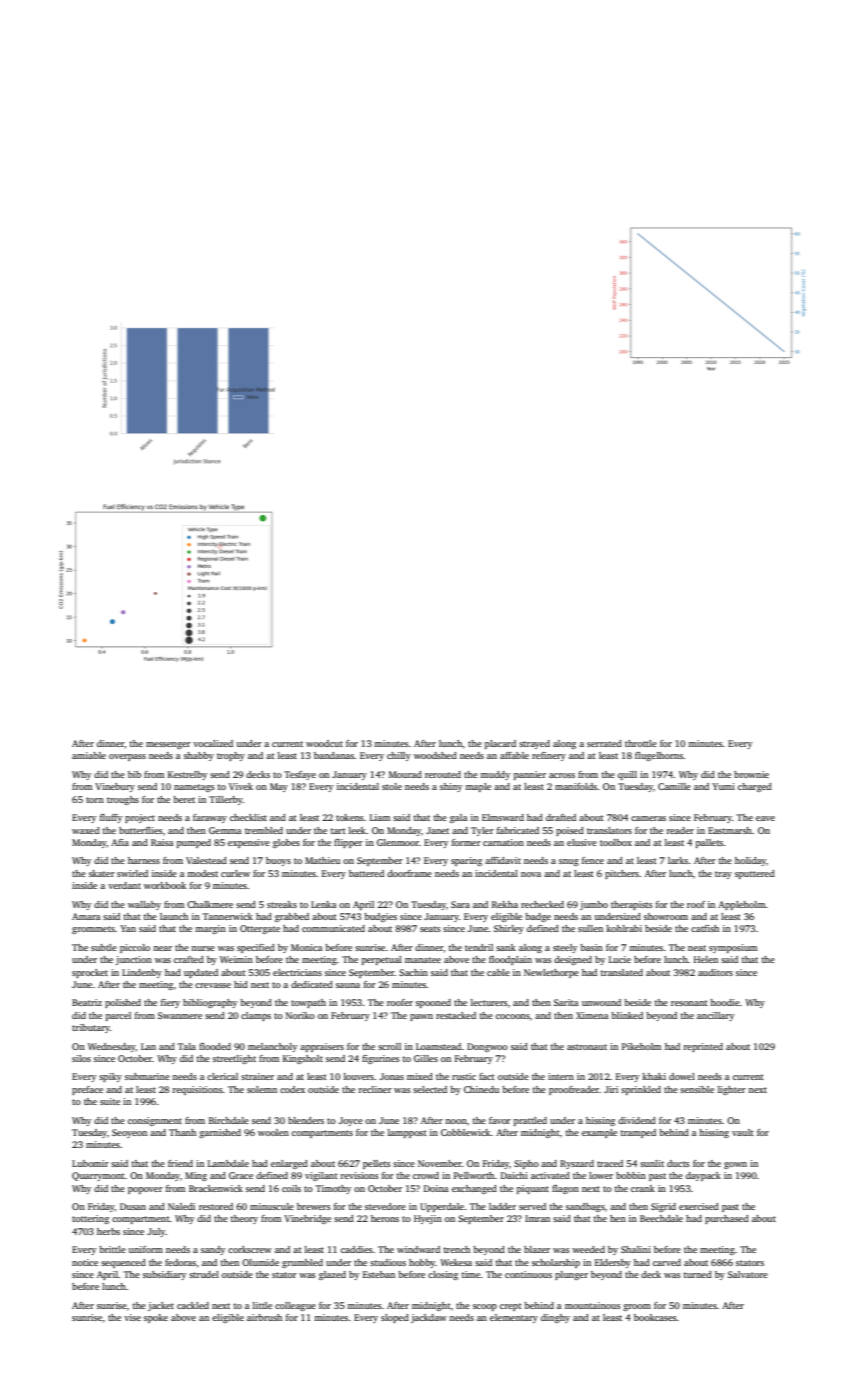  What do you see at coordinates (180, 1163) in the screenshot?
I see `friend` at bounding box center [180, 1163].
